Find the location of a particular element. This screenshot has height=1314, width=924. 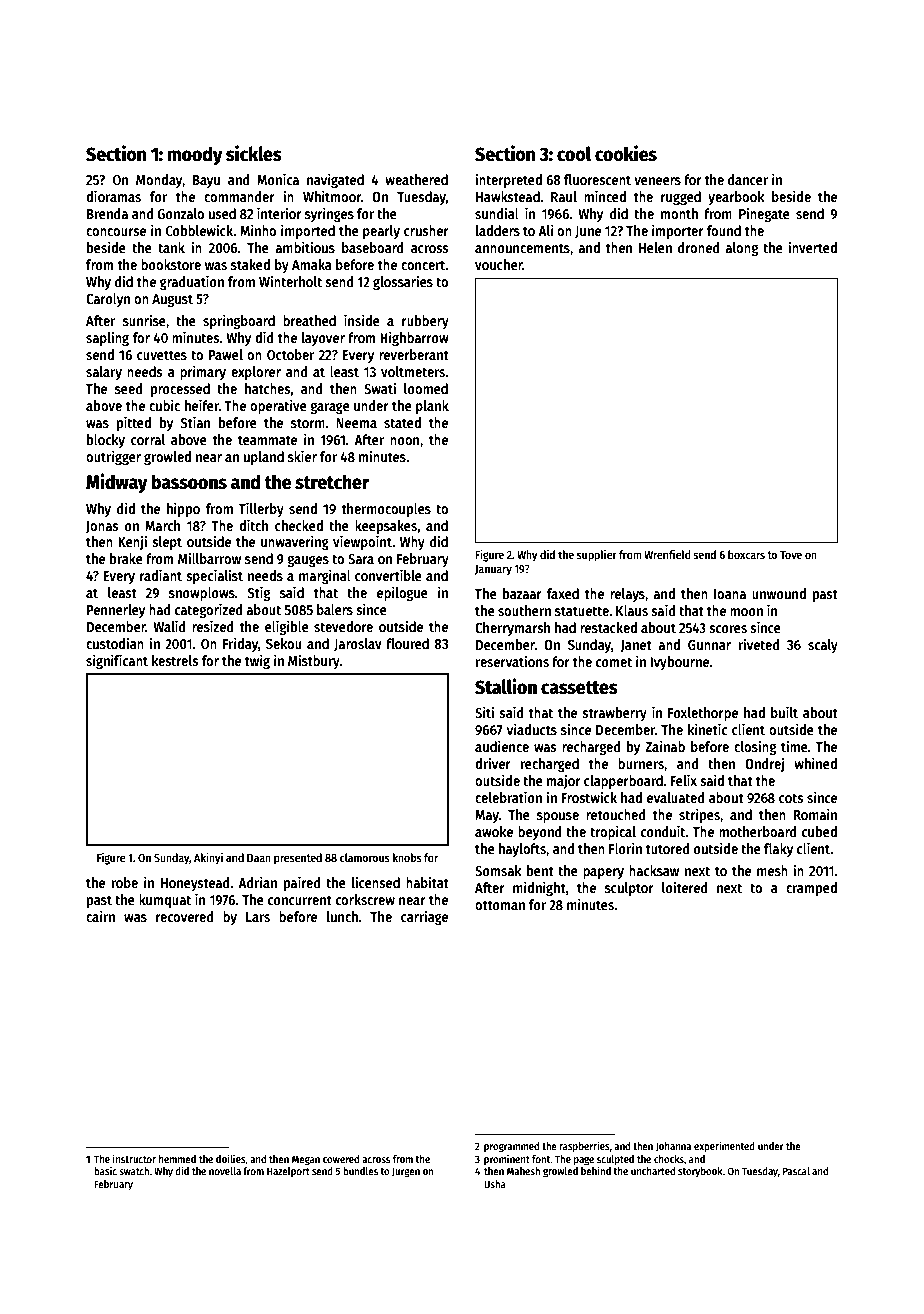

Helen is located at coordinates (655, 247).
